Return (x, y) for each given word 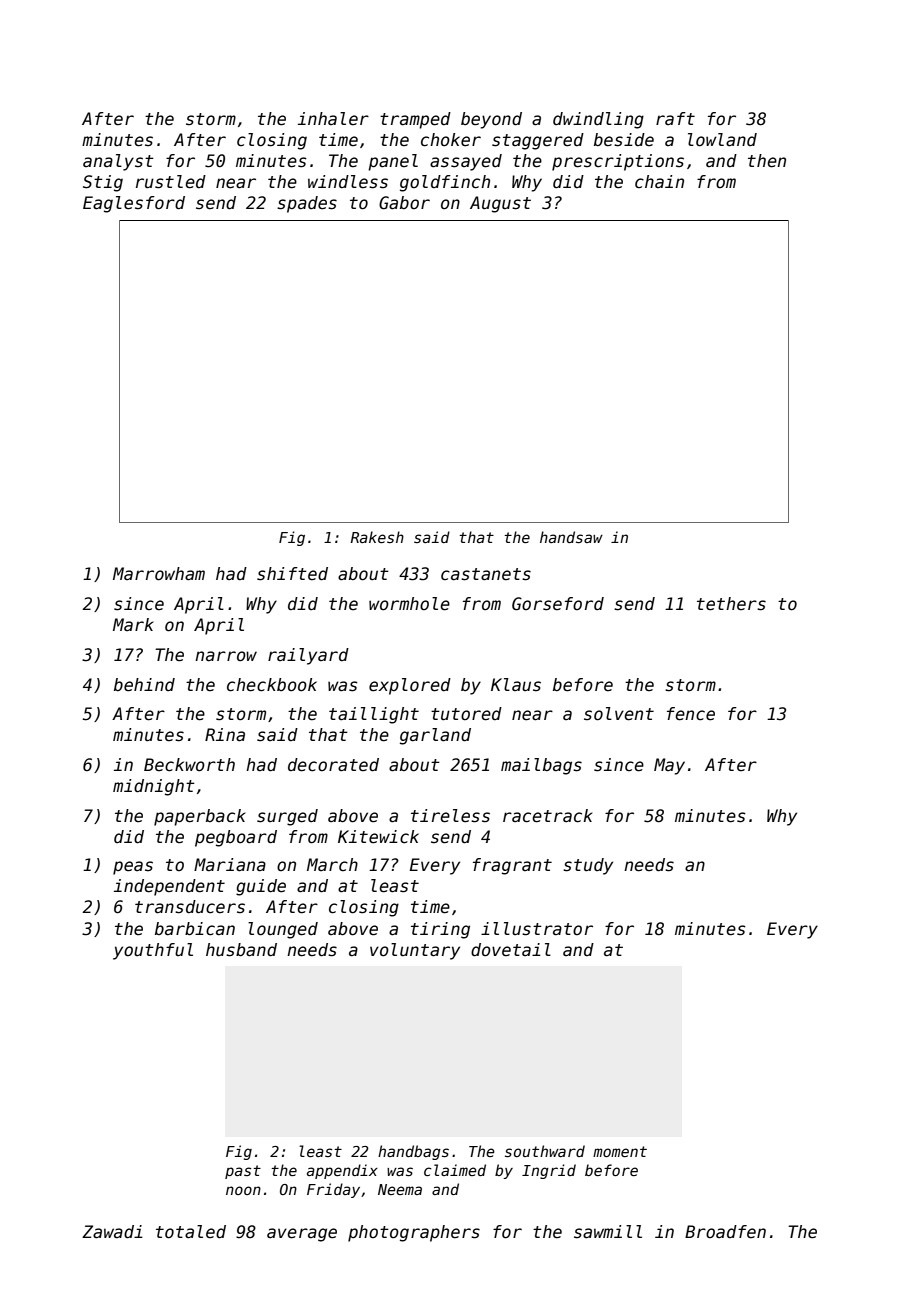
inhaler (333, 119)
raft (675, 118)
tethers (731, 604)
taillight (374, 715)
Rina (225, 735)
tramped (415, 120)
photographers (414, 1233)
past (243, 1172)
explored (410, 686)
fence (691, 714)
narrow (226, 656)
